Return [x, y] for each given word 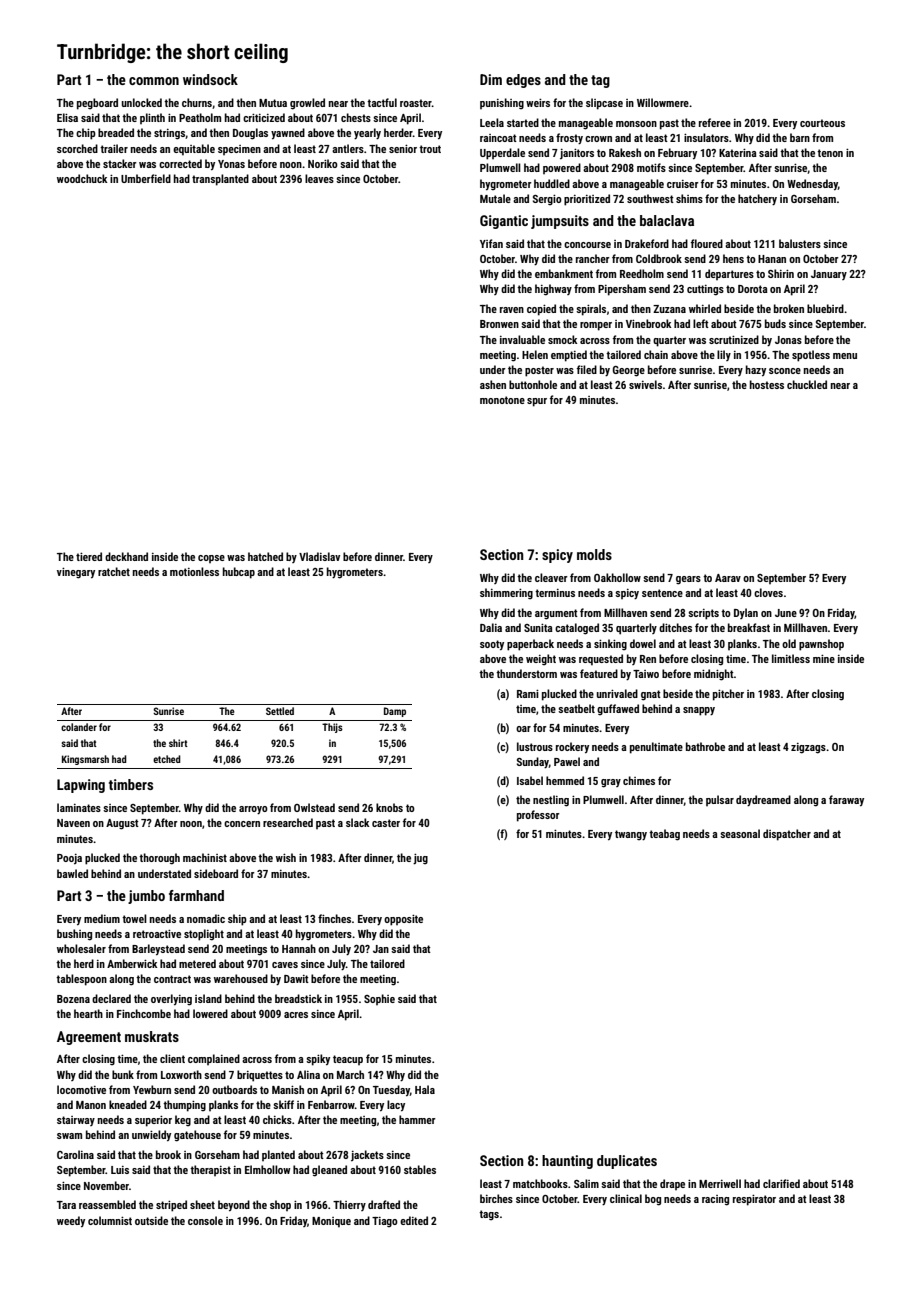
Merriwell [720, 1183]
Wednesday [812, 184]
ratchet [114, 571]
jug [420, 859]
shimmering [506, 593]
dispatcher [787, 835]
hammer [417, 1119]
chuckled [807, 384]
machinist [205, 857]
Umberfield [146, 178]
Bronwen [499, 324]
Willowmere [663, 102]
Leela [492, 122]
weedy [71, 1221]
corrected [180, 163]
